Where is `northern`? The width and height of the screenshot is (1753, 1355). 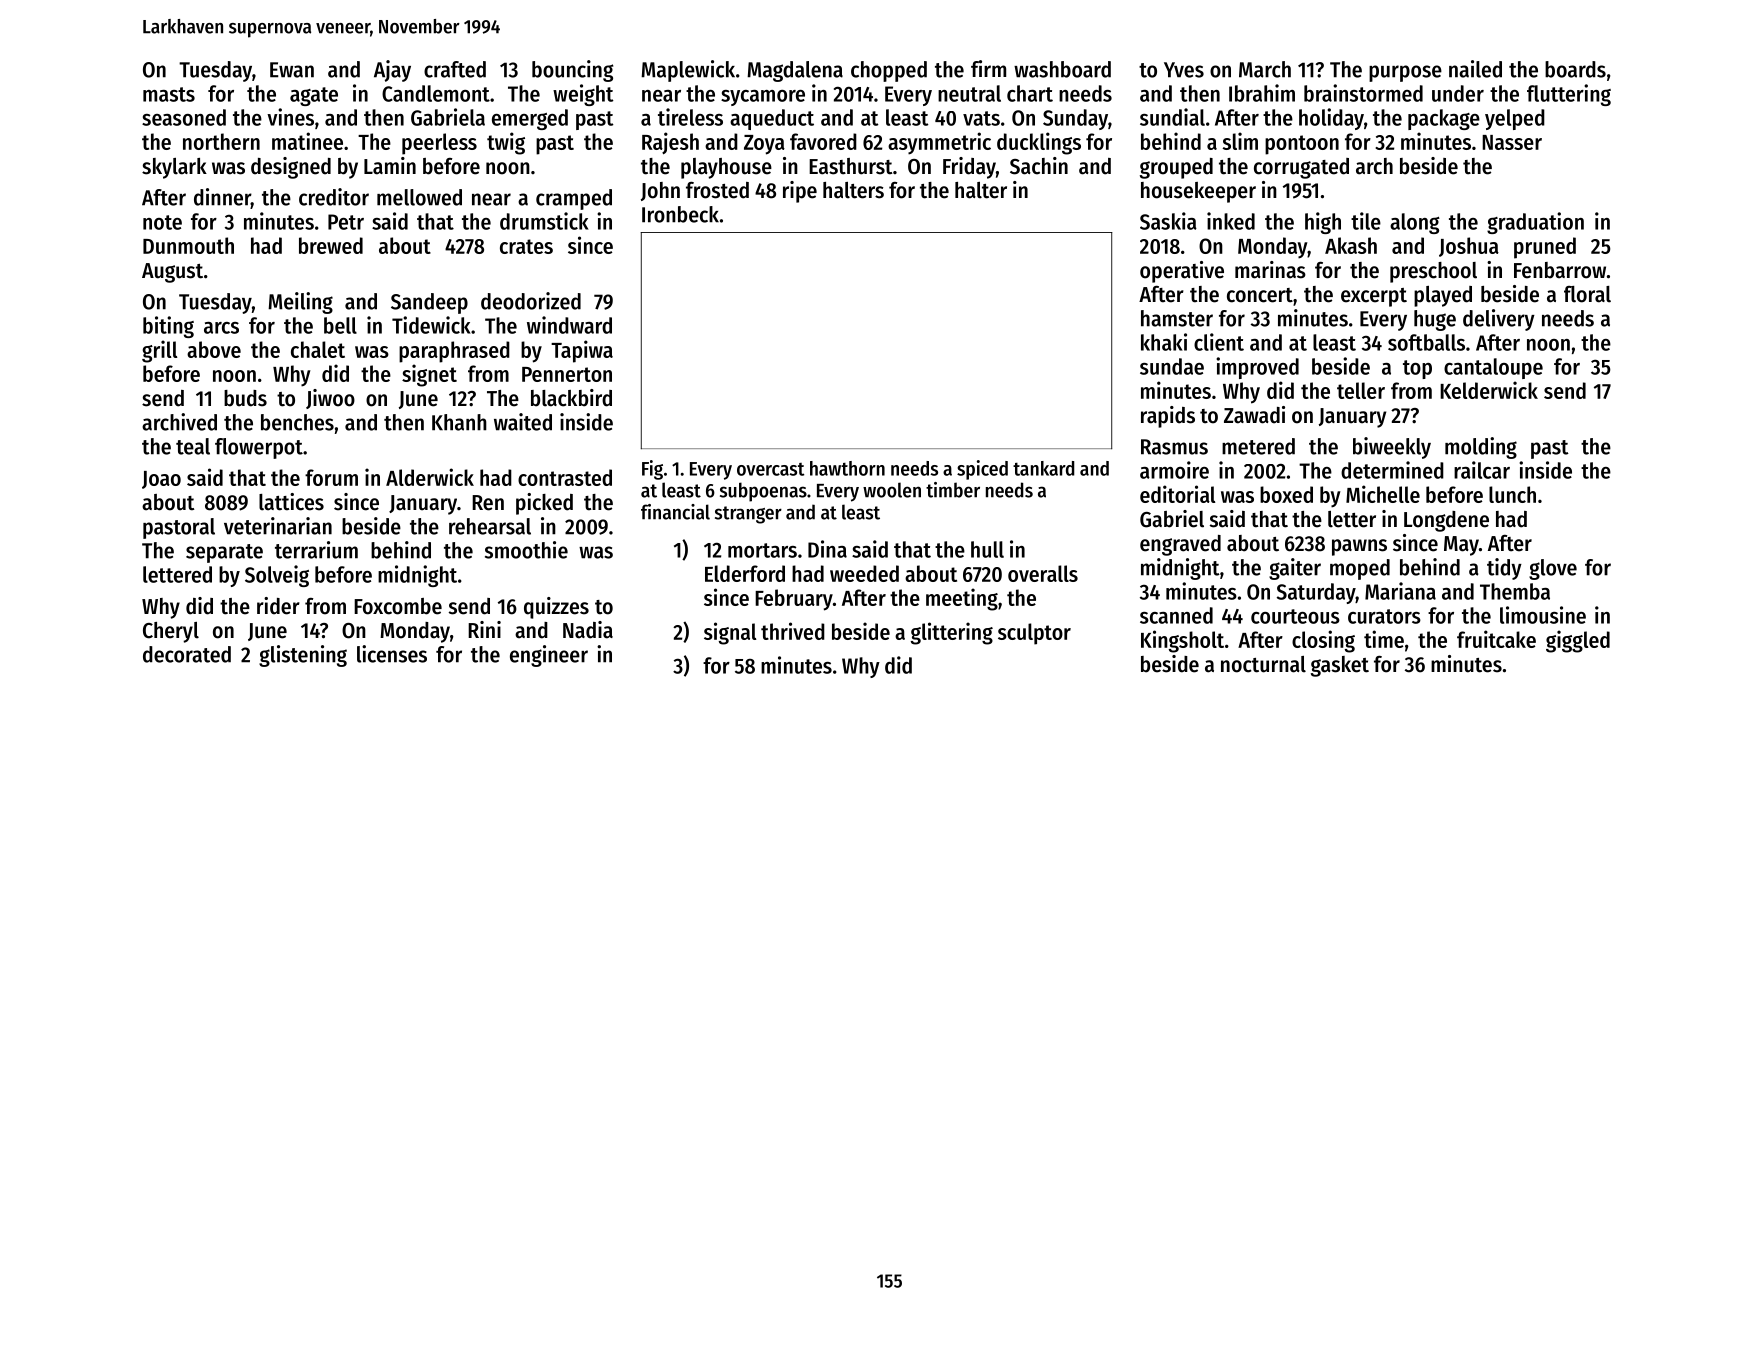
northern is located at coordinates (221, 141).
